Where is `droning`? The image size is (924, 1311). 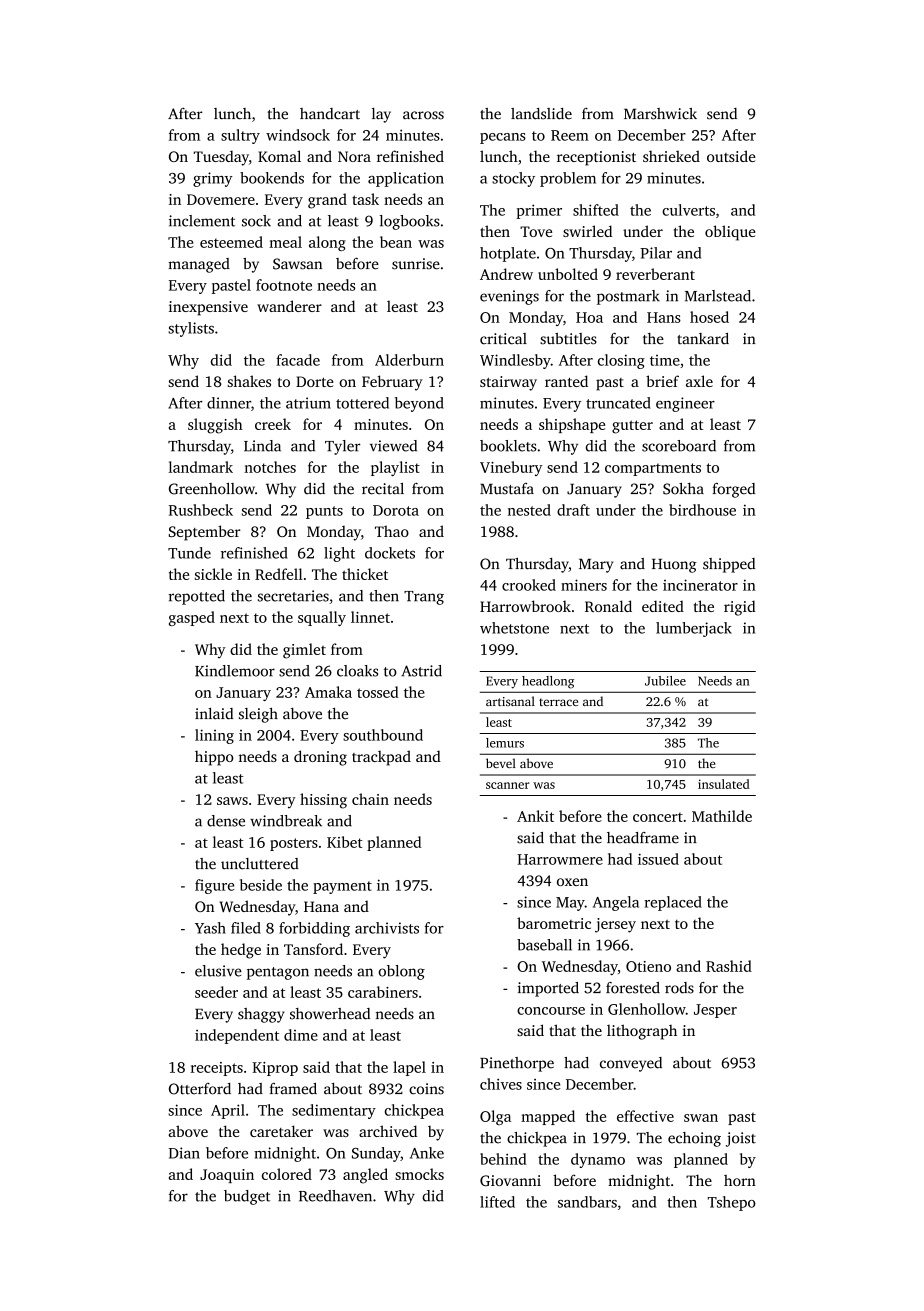
droning is located at coordinates (320, 758).
